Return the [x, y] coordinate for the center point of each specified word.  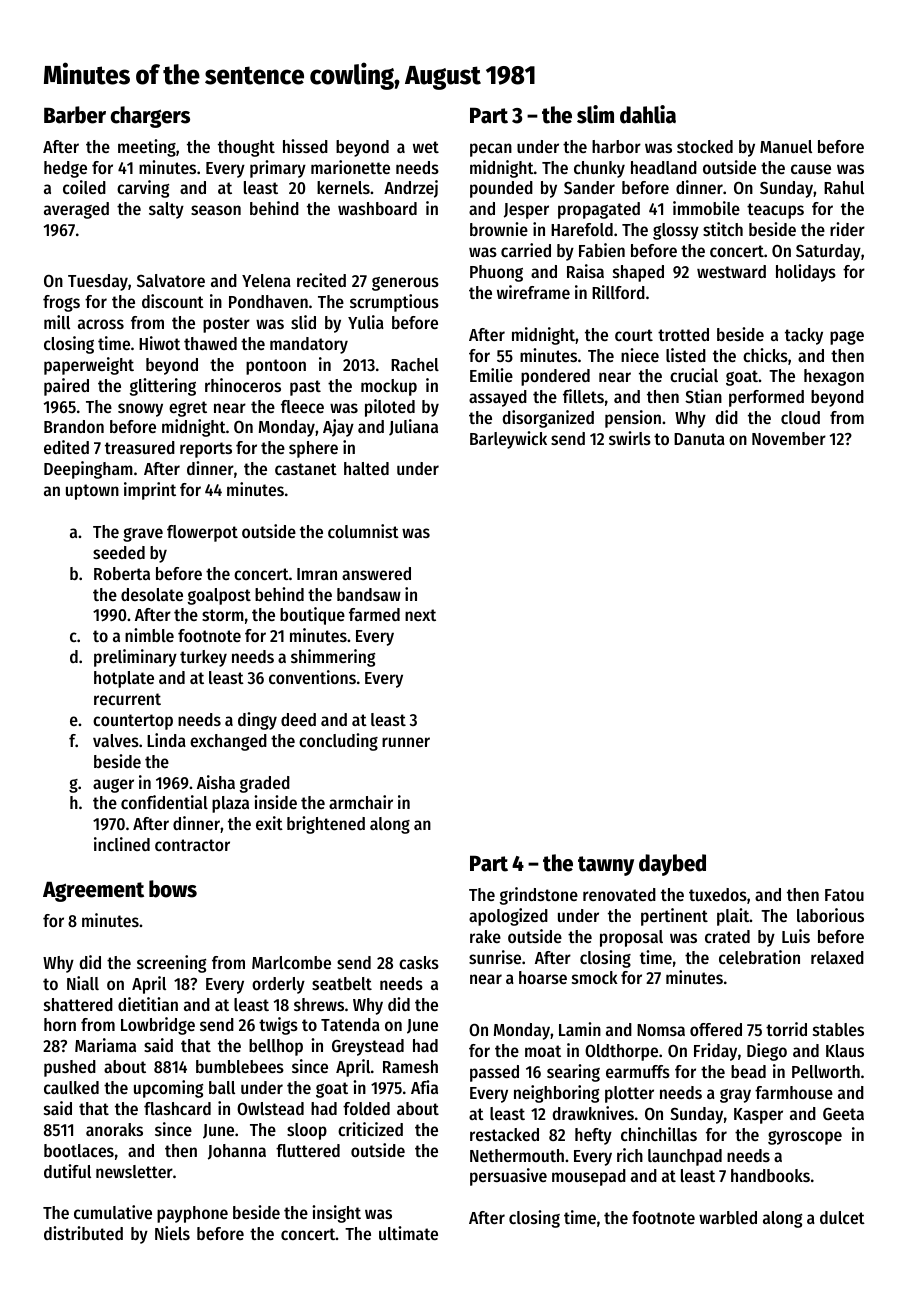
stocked [705, 146]
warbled [728, 1217]
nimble [149, 635]
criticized [370, 1129]
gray [735, 1096]
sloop [307, 1131]
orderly [278, 985]
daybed [672, 865]
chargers [150, 117]
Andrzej [411, 189]
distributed [83, 1233]
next [420, 615]
